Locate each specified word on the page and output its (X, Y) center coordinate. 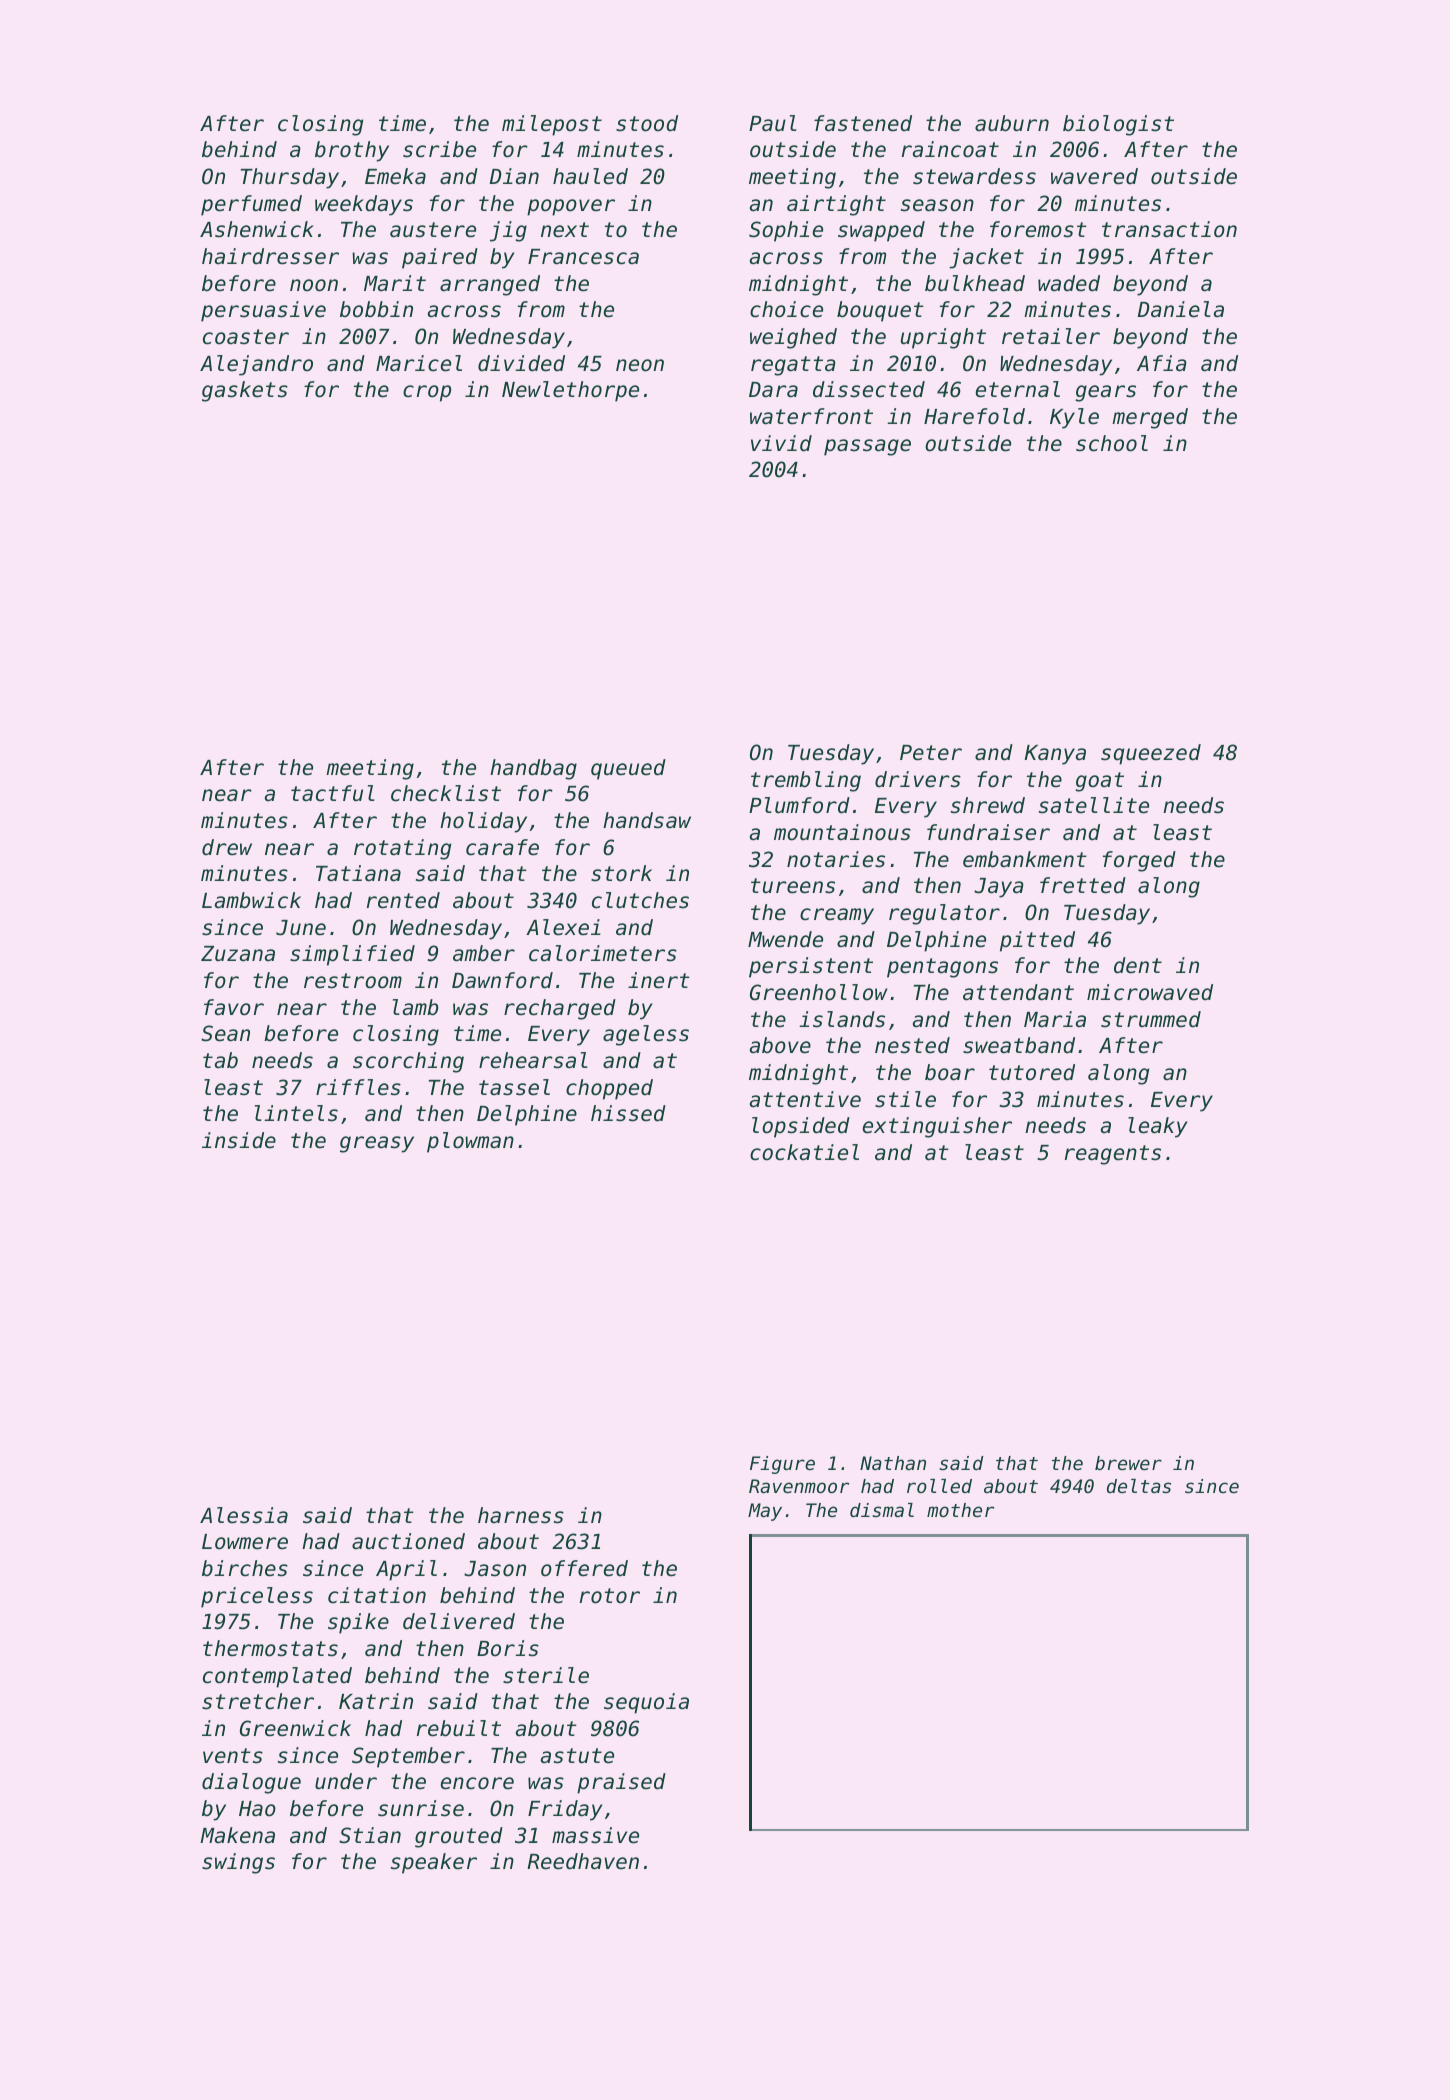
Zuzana (238, 954)
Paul (772, 123)
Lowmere (245, 1542)
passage (867, 447)
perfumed (251, 205)
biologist (1118, 125)
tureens (793, 886)
